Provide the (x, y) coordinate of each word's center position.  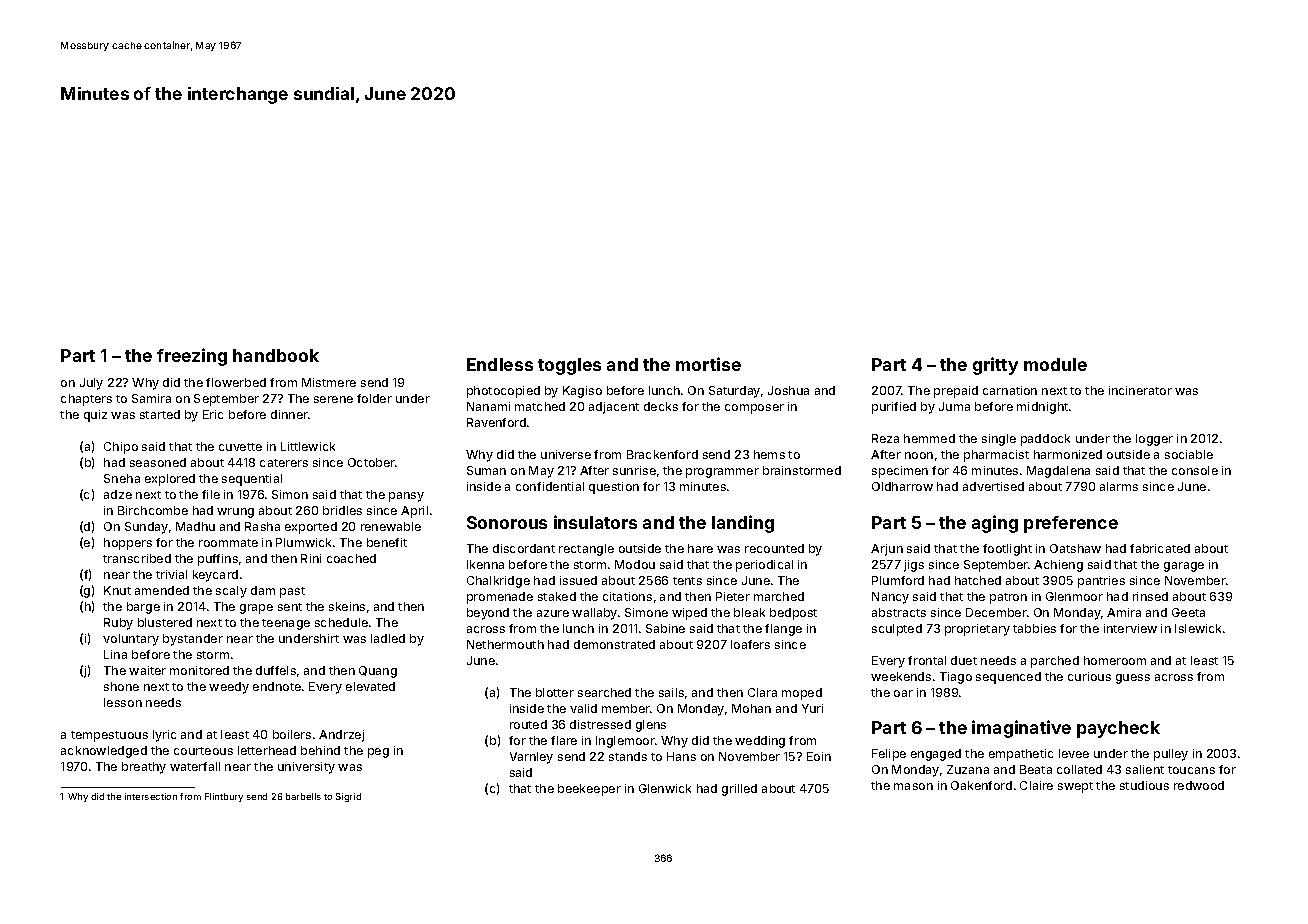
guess (1133, 679)
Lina (115, 654)
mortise (708, 364)
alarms (1119, 486)
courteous (203, 751)
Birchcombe (153, 510)
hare (700, 548)
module (1055, 364)
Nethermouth (505, 644)
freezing (192, 357)
